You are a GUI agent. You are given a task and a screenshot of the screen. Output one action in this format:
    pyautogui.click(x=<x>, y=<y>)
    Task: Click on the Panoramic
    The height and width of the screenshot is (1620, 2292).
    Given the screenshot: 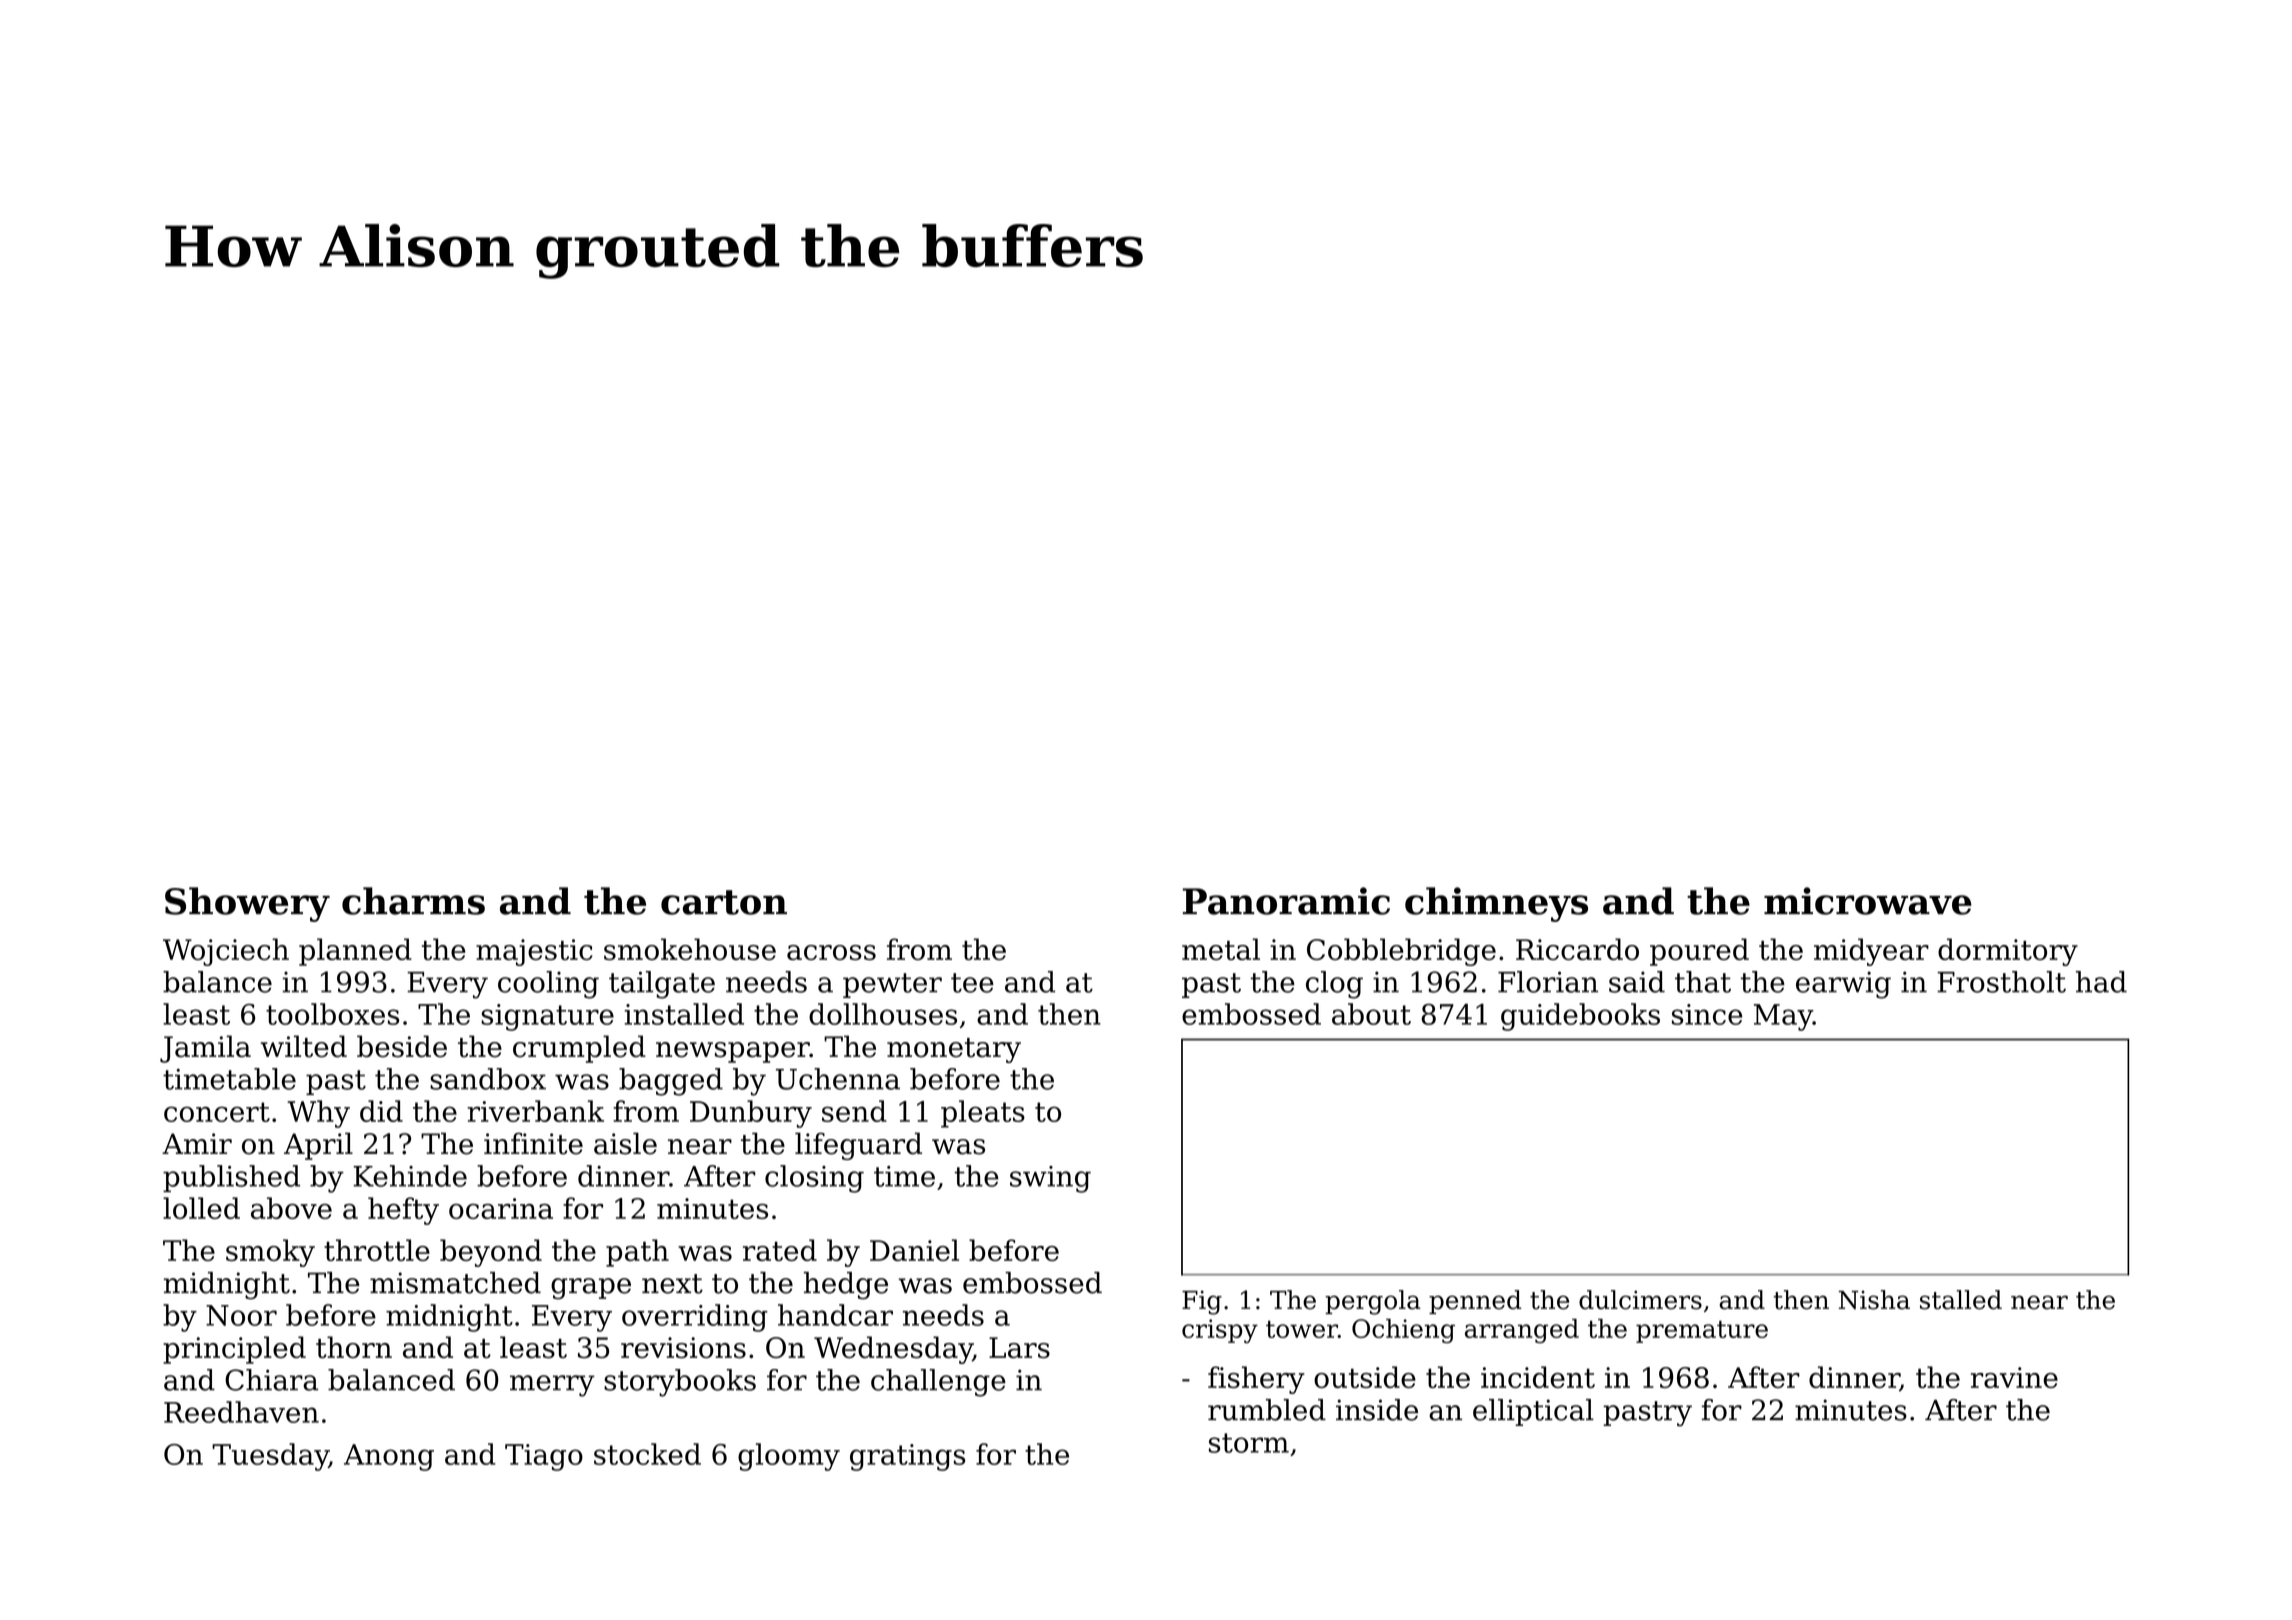 What is the action you would take?
    pyautogui.click(x=1286, y=901)
